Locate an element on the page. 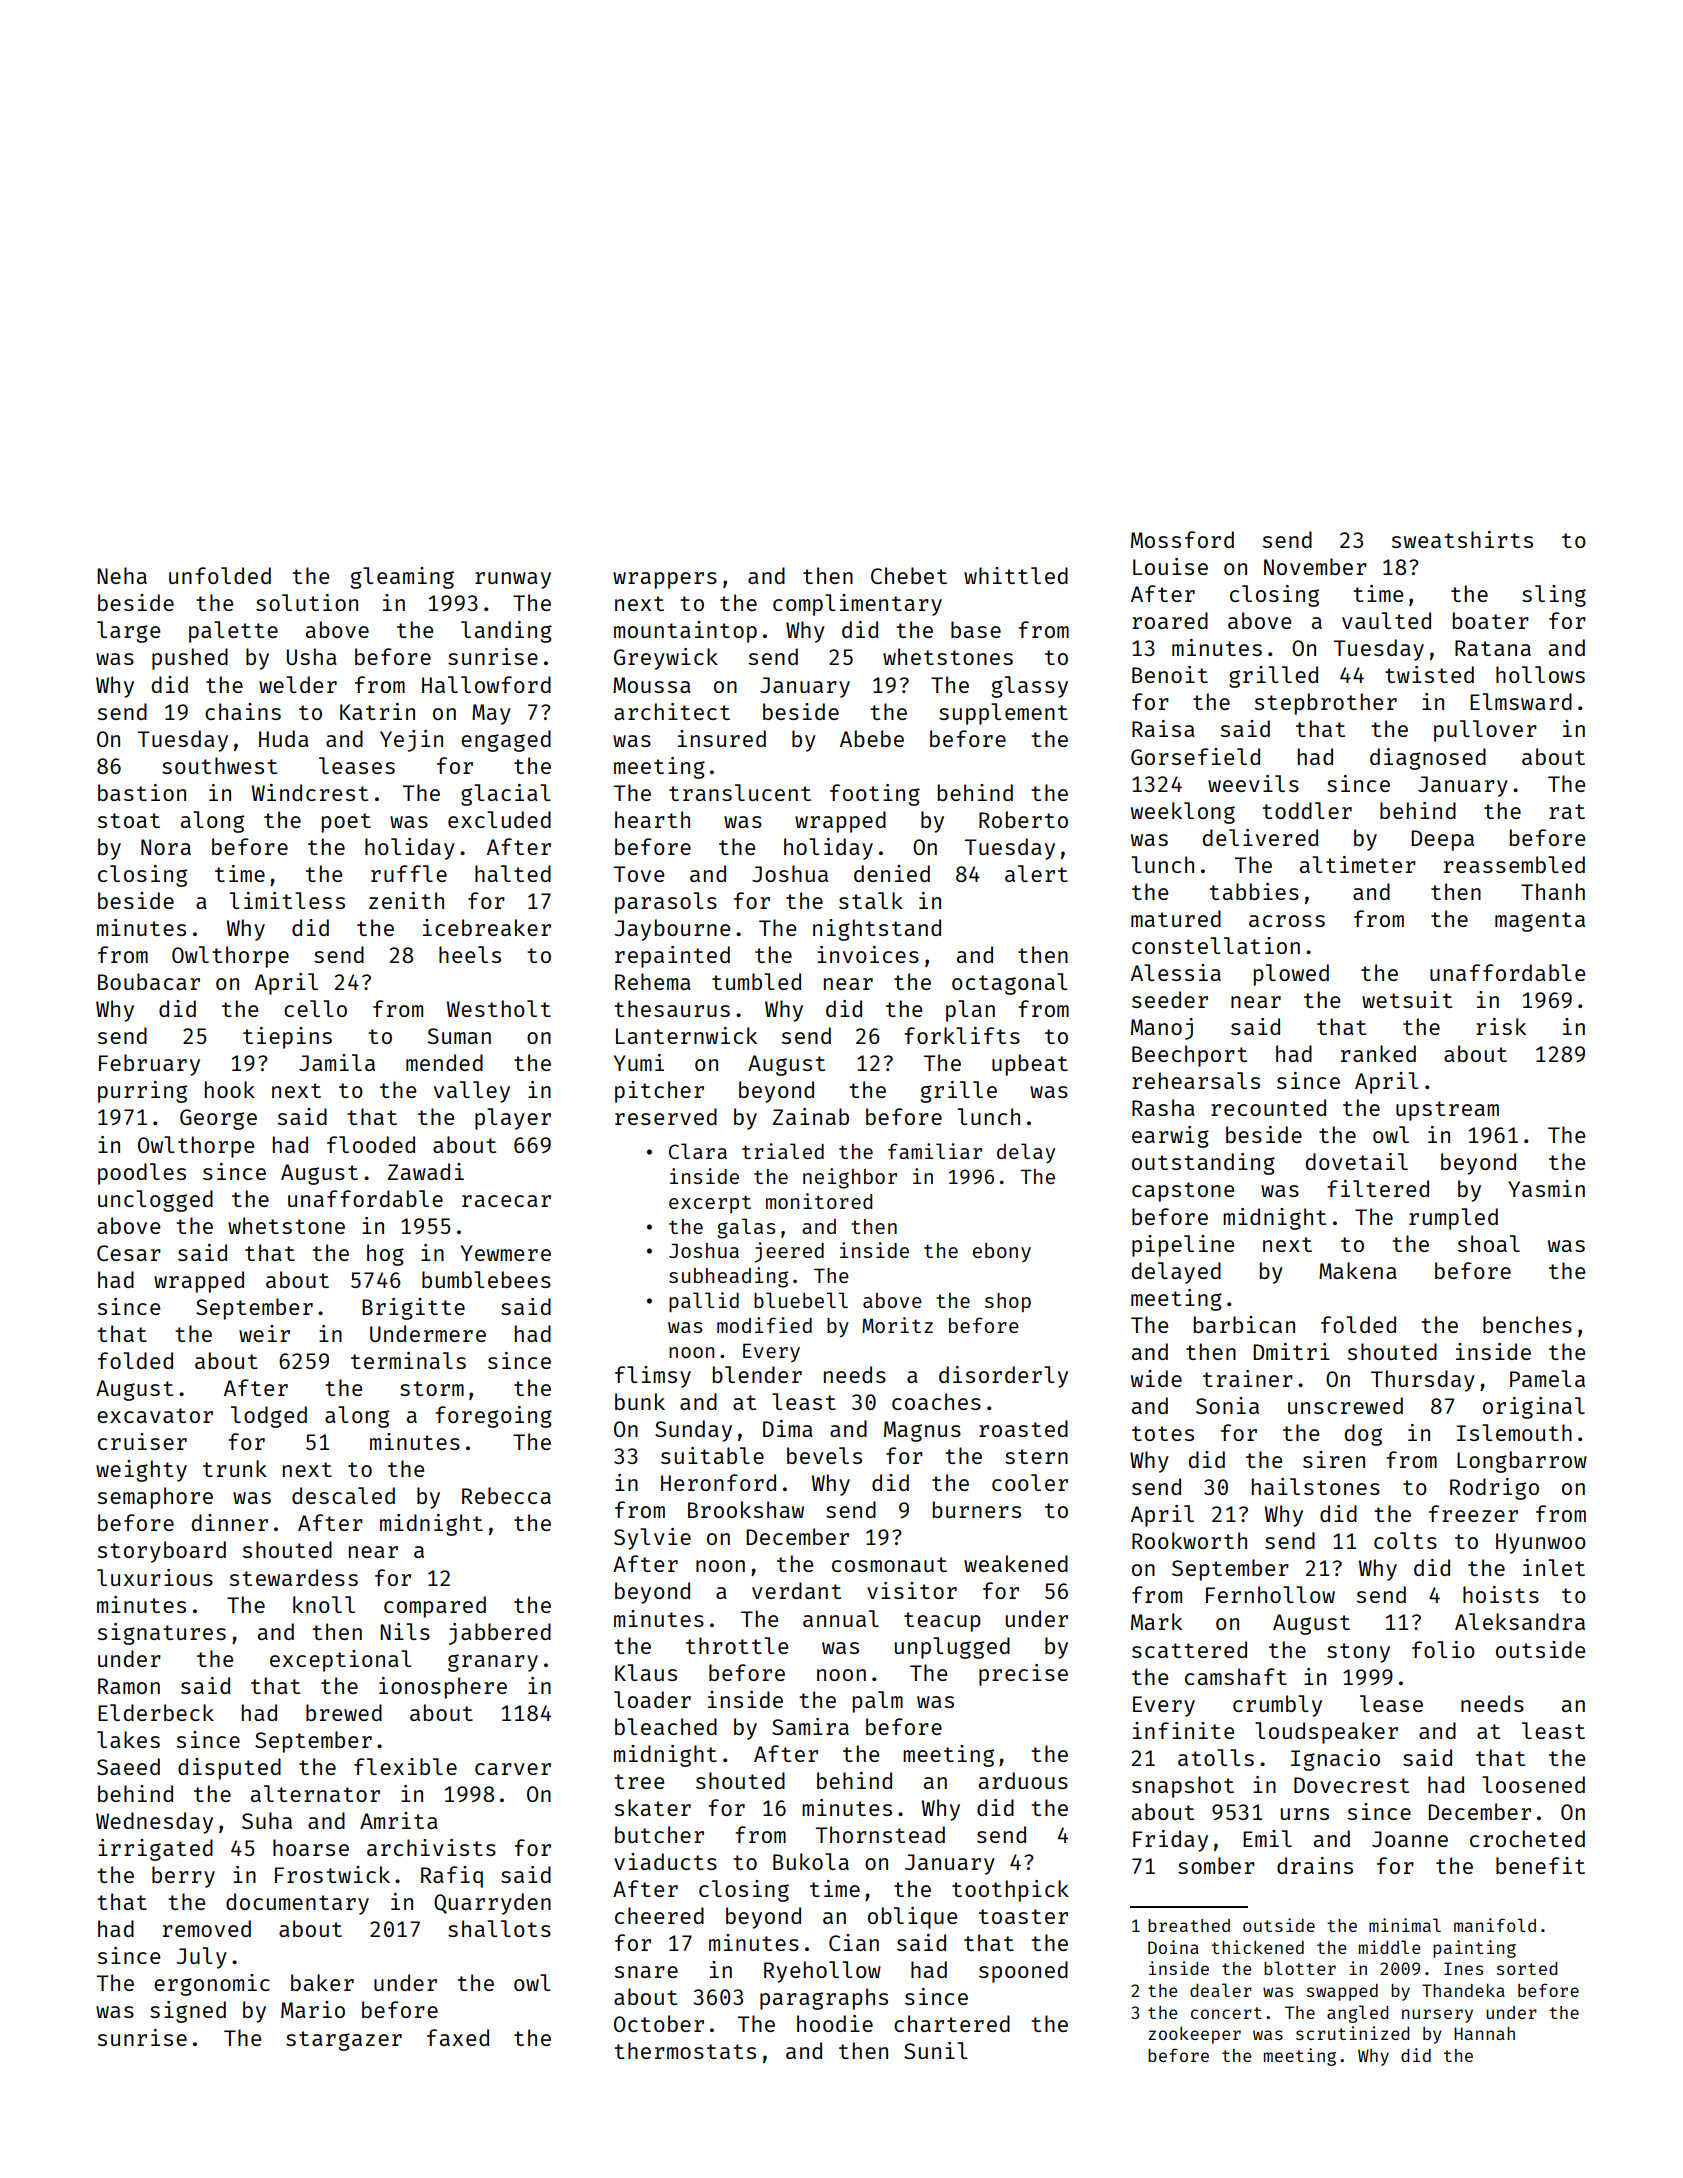 The height and width of the image is (2178, 1683). magenta is located at coordinates (1540, 922).
